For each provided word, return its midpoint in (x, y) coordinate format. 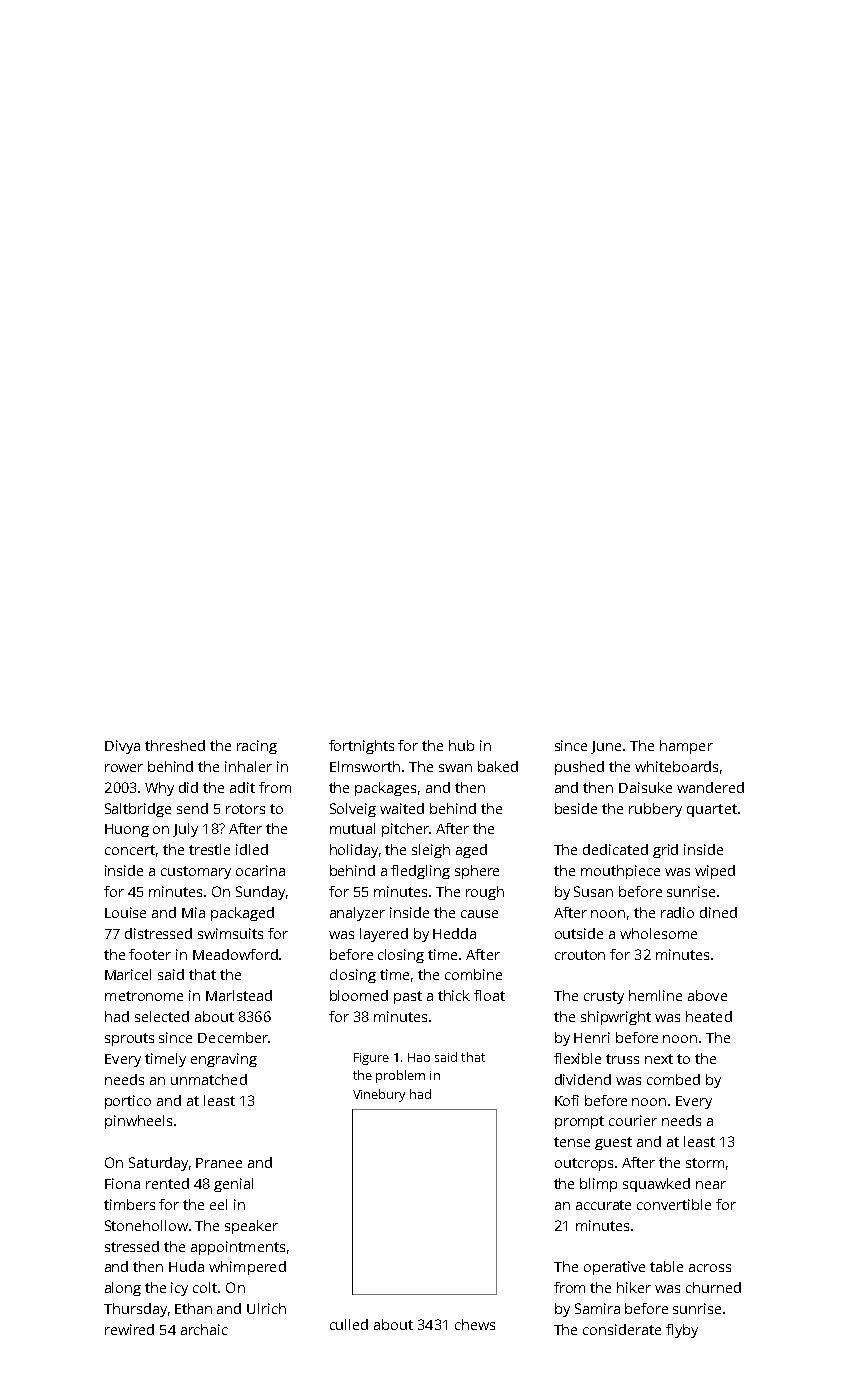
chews (475, 1324)
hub (461, 745)
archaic (204, 1329)
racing (257, 747)
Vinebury (379, 1095)
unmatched (209, 1079)
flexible (577, 1058)
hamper (686, 747)
